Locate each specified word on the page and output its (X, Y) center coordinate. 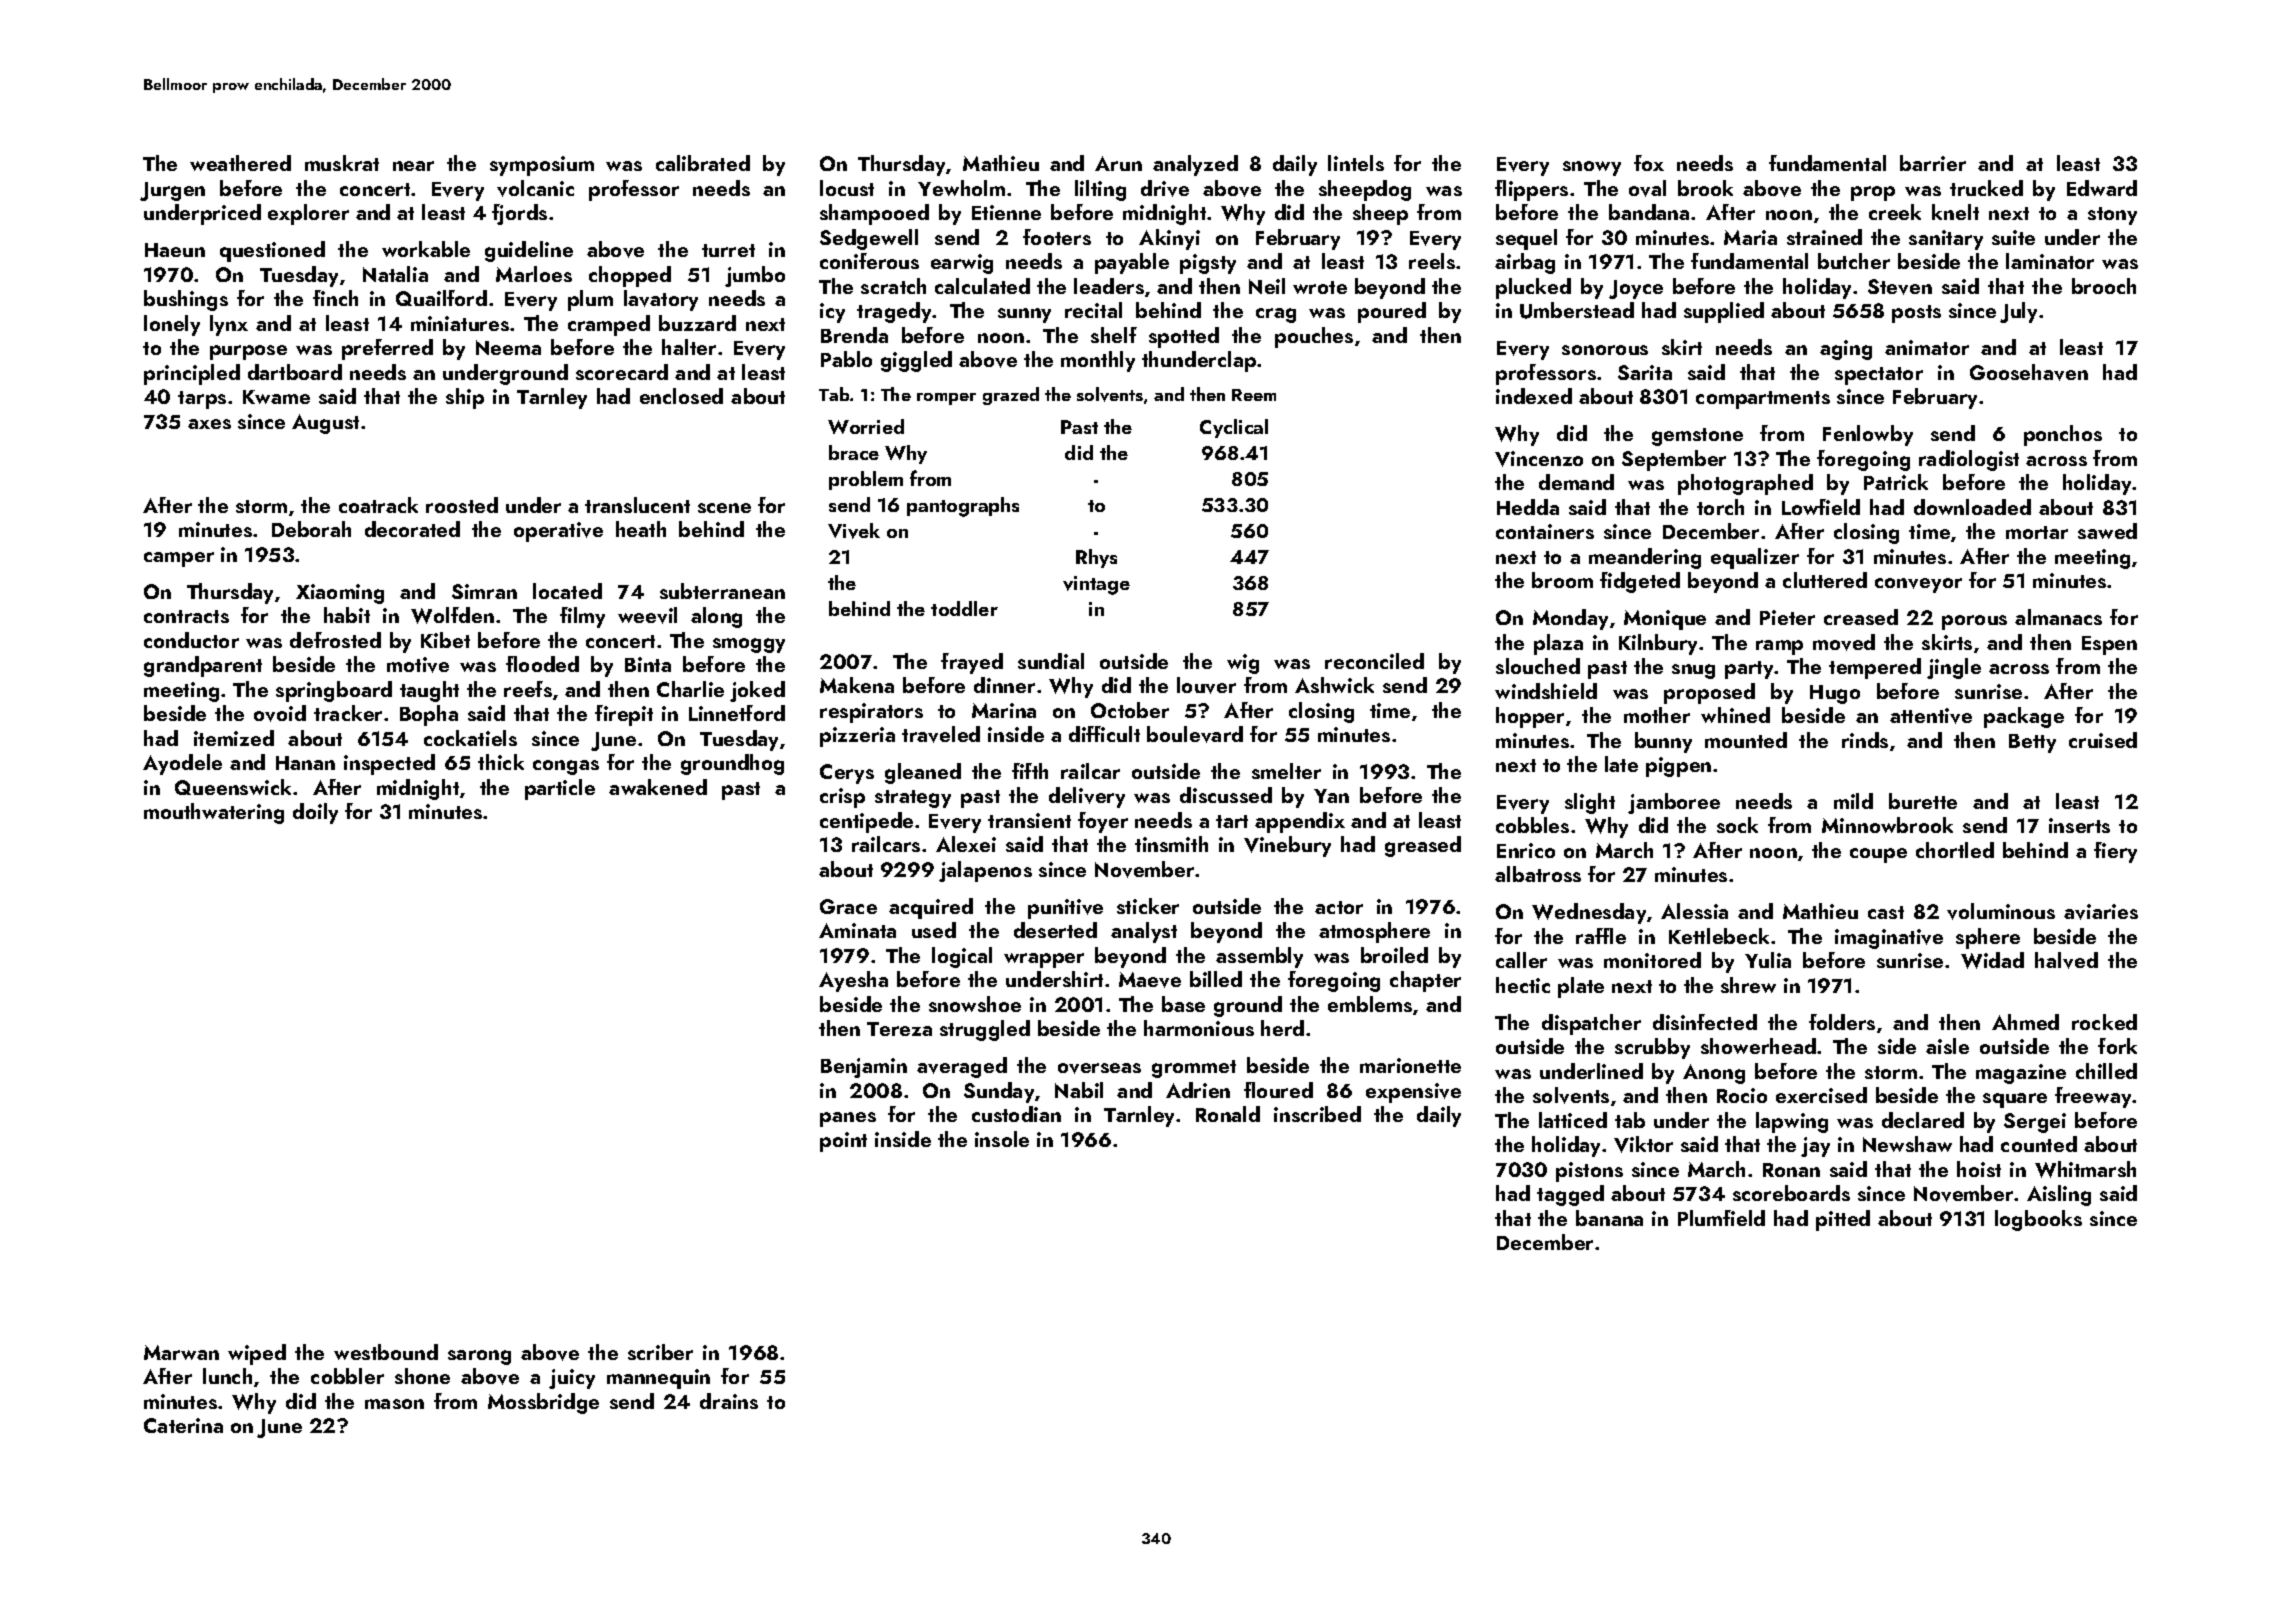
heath (641, 529)
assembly (1259, 957)
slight (1590, 803)
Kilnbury (1658, 644)
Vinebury (1287, 846)
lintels (1356, 163)
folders (1842, 1022)
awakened (658, 787)
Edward (2102, 188)
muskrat (342, 163)
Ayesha (853, 981)
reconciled (1374, 661)
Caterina (183, 1425)
